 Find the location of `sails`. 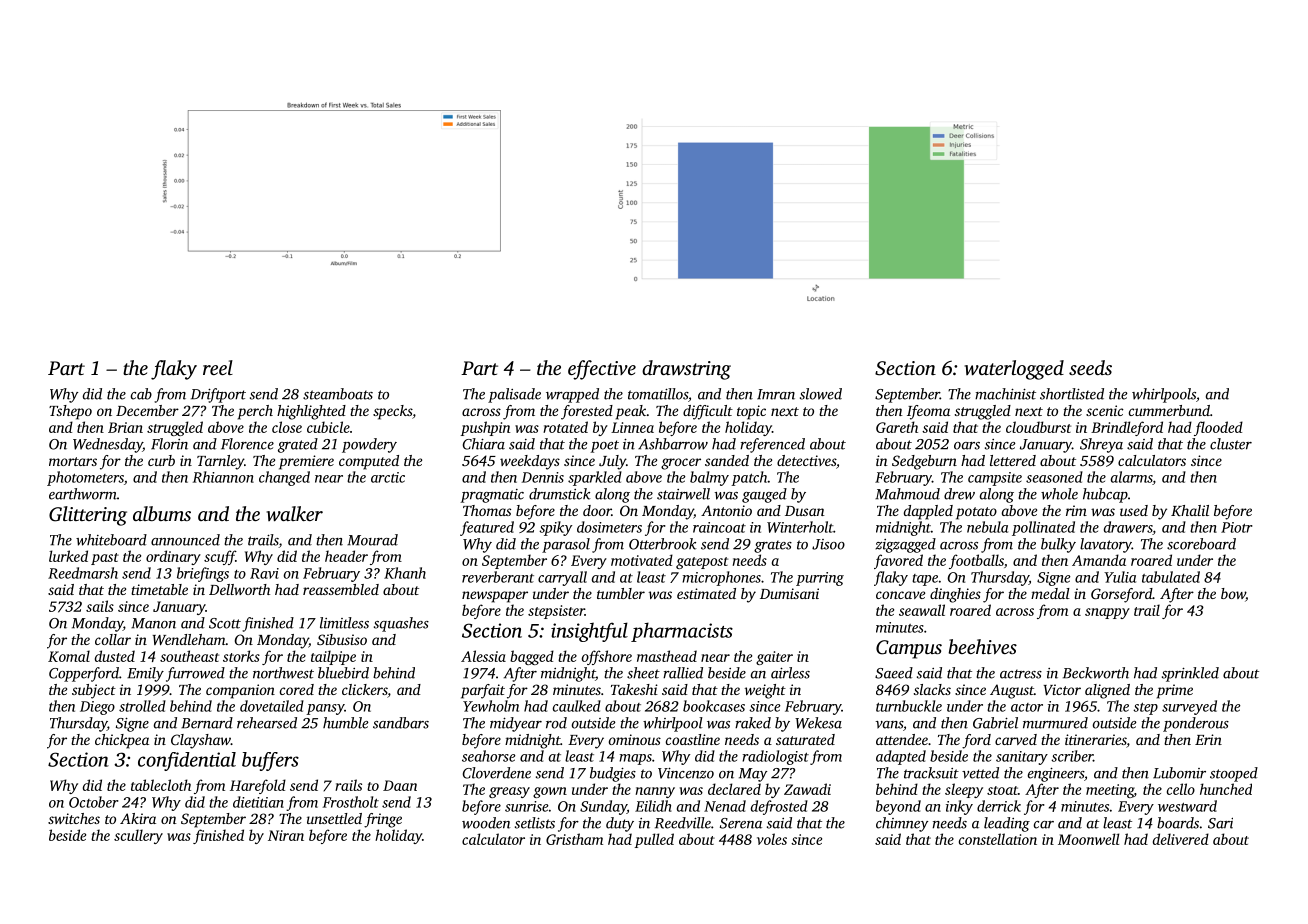

sails is located at coordinates (100, 606).
